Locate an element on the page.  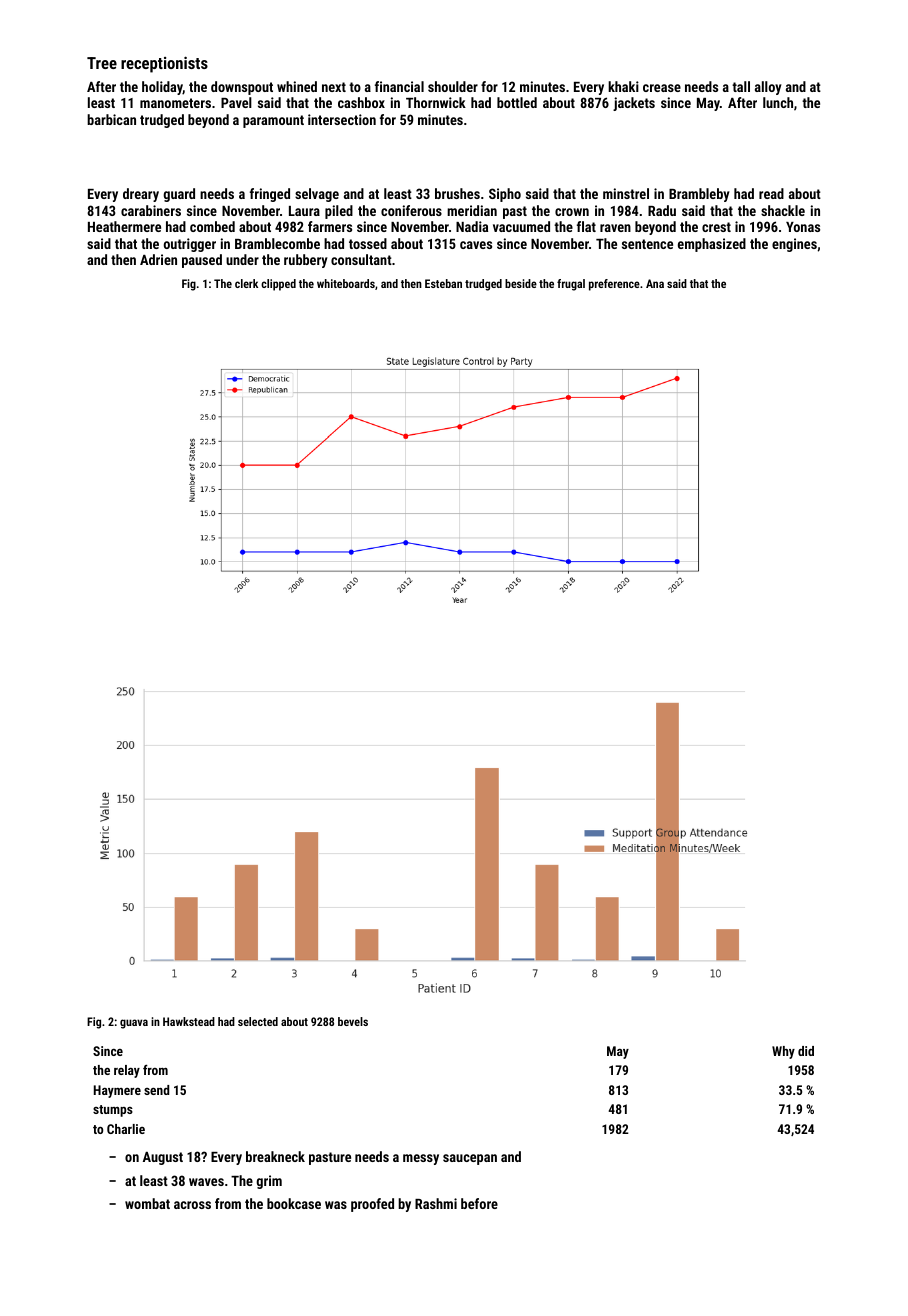
did is located at coordinates (806, 1051).
